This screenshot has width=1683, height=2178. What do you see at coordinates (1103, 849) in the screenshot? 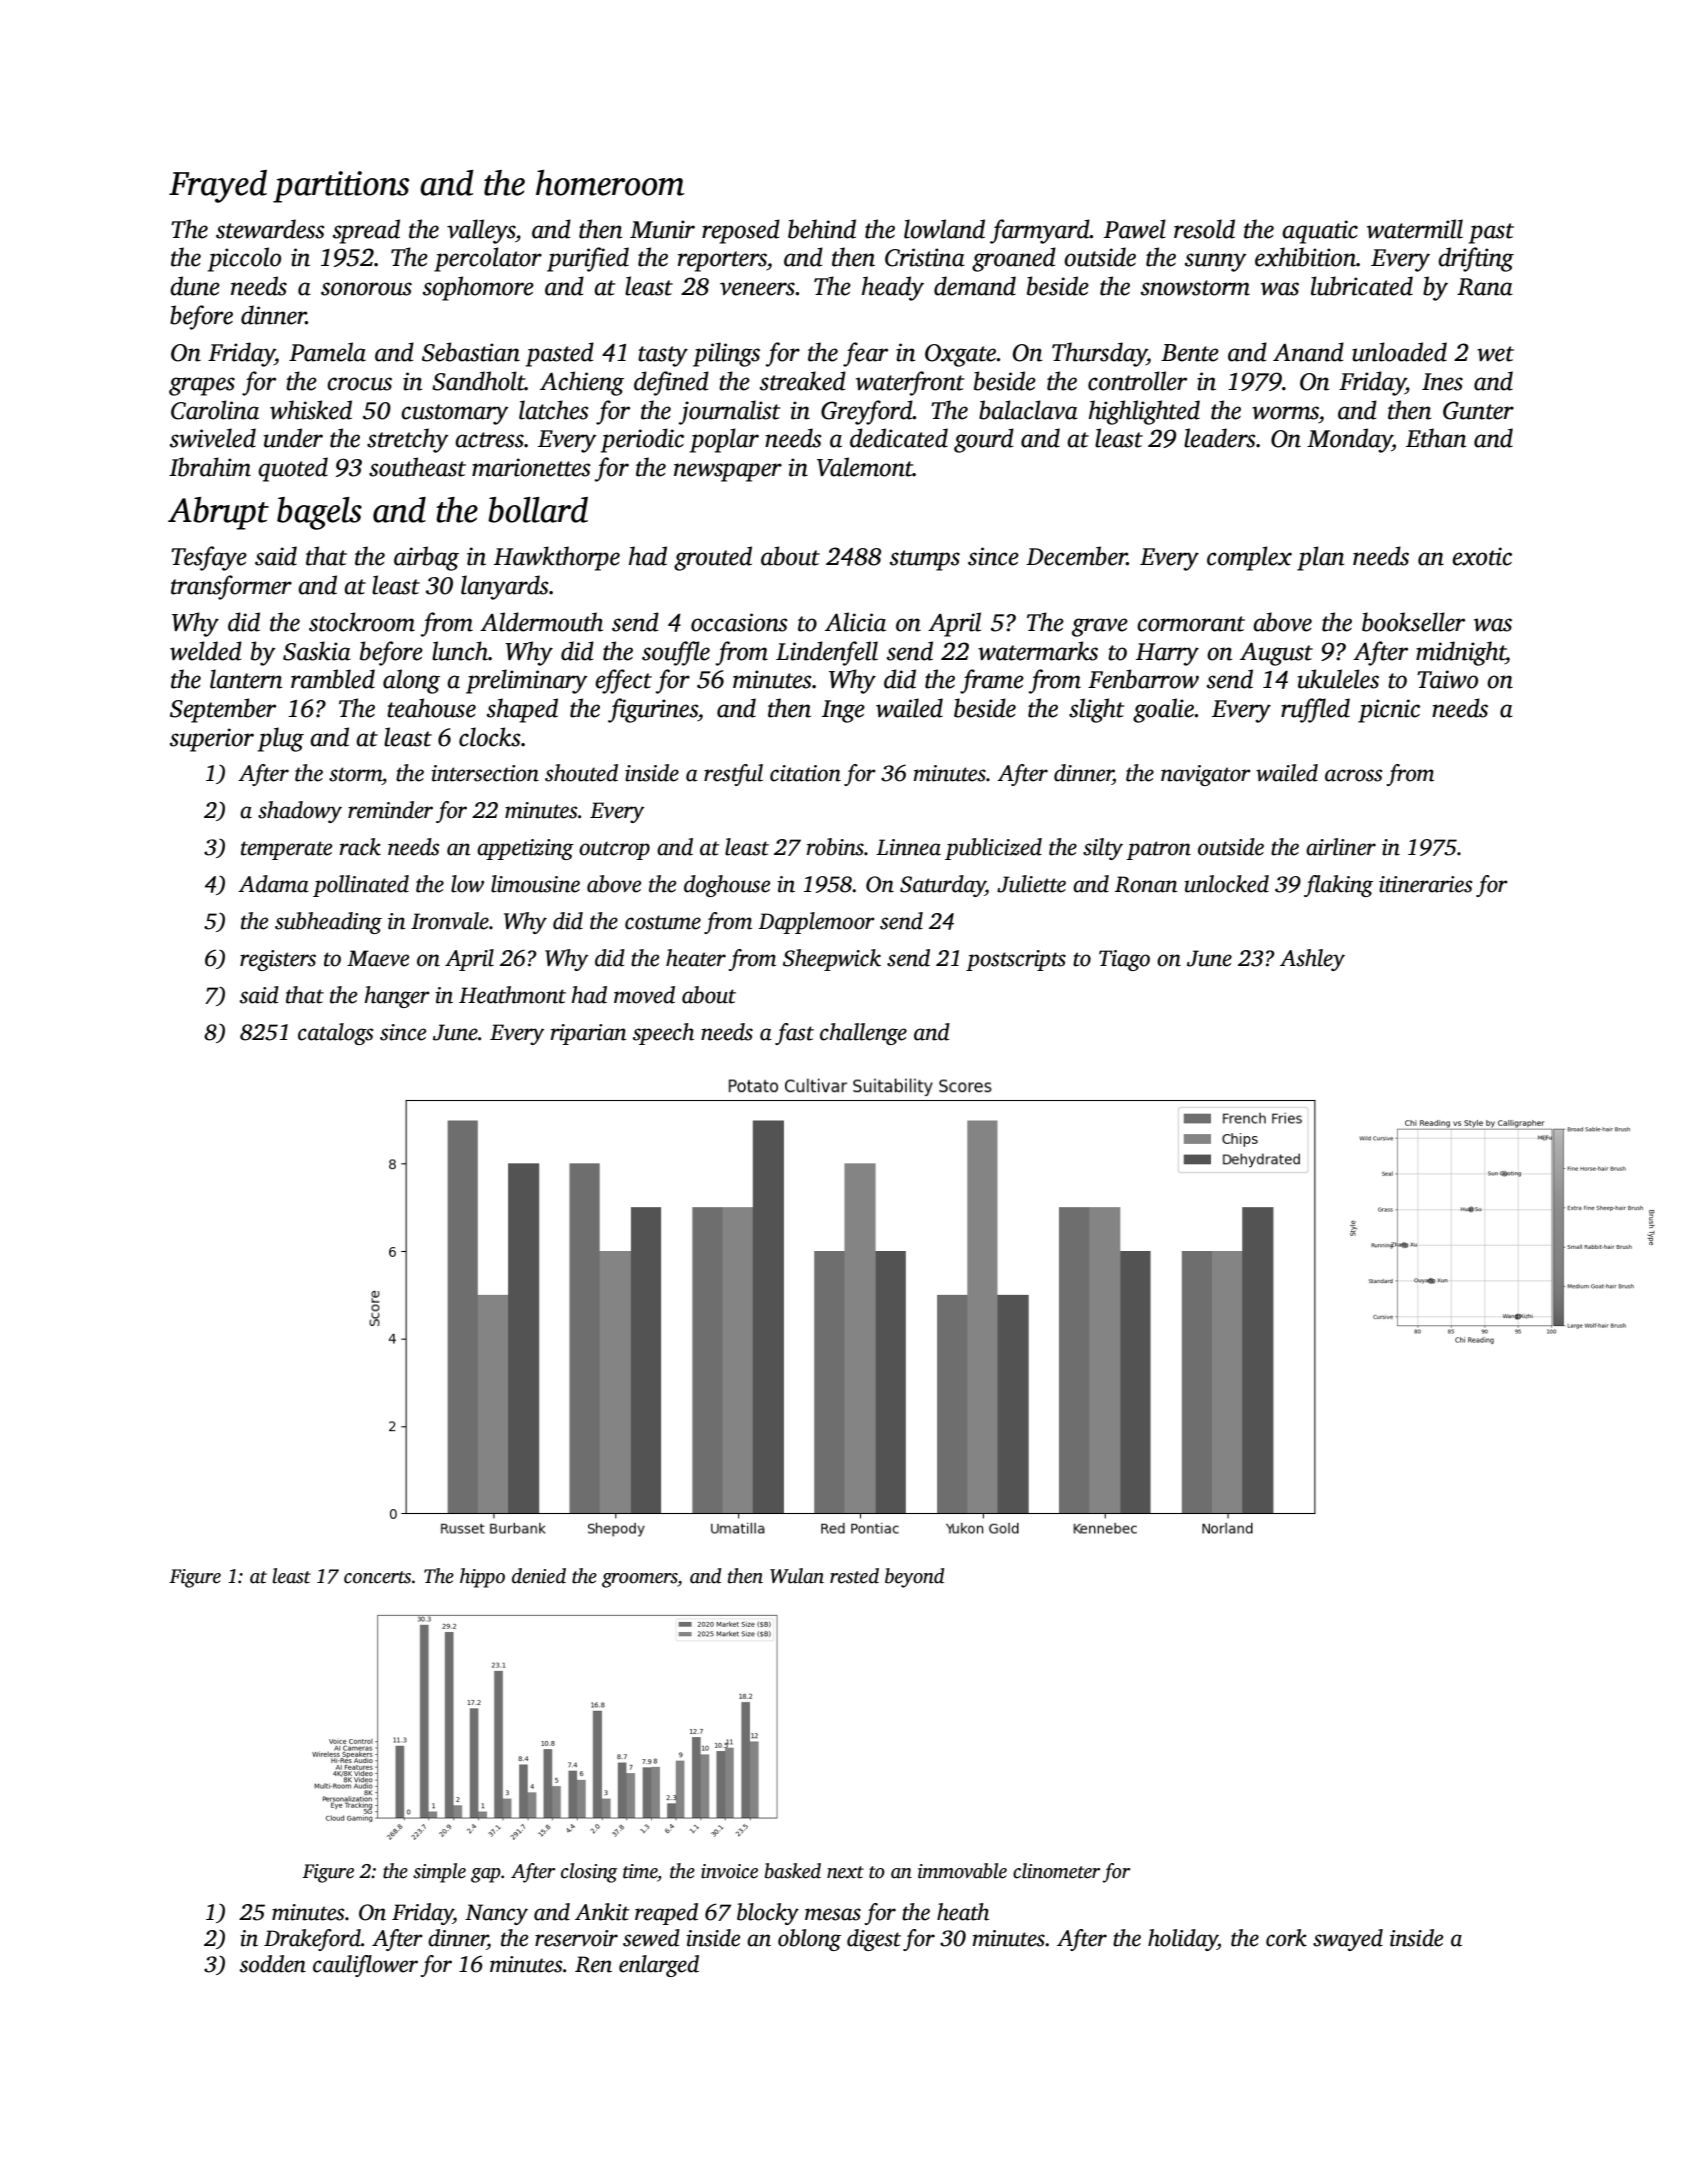
I see `silty` at bounding box center [1103, 849].
